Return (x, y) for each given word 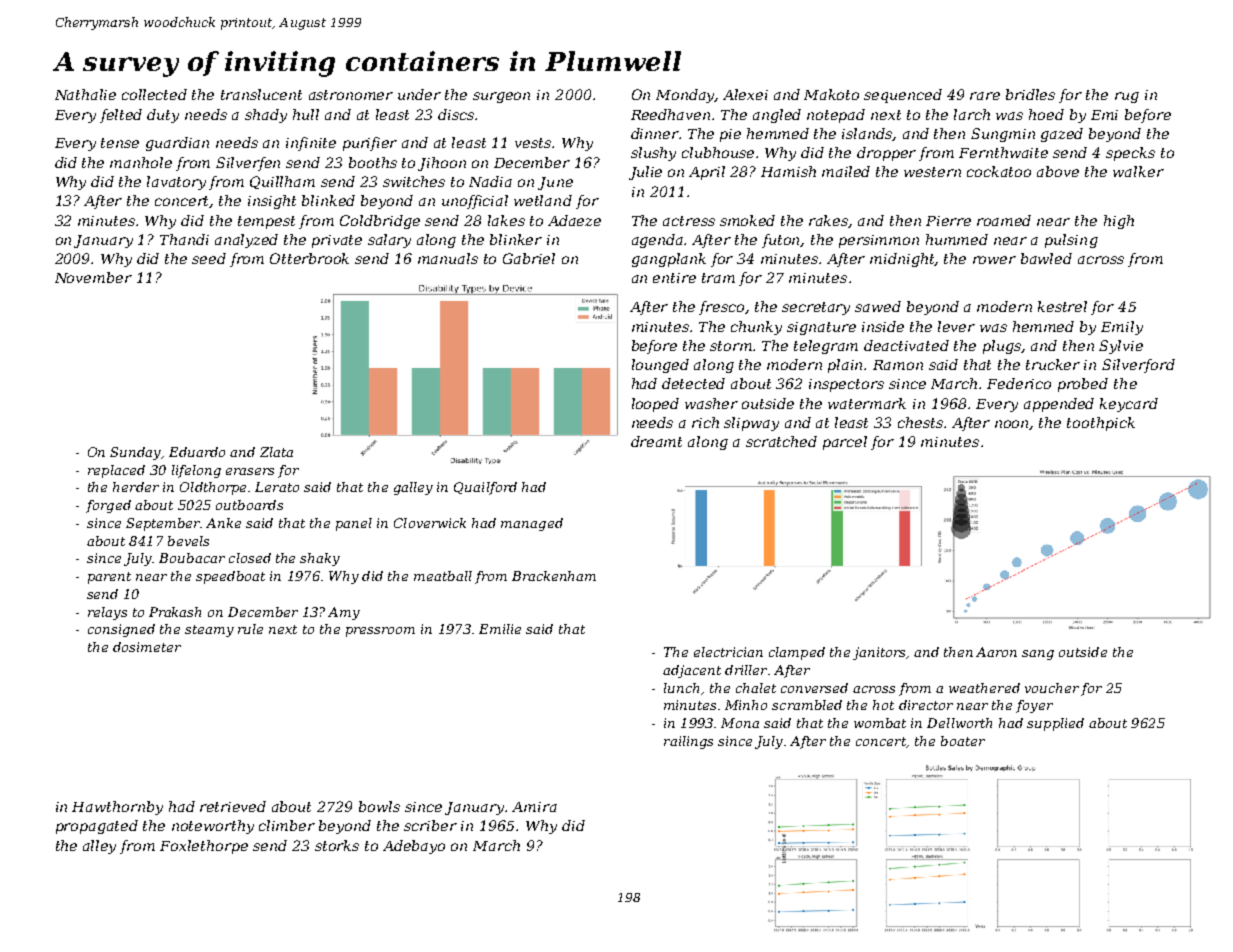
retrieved (233, 806)
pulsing (1071, 241)
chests (920, 422)
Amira (534, 807)
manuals (448, 258)
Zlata (276, 452)
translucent (261, 94)
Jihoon (442, 164)
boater (963, 741)
